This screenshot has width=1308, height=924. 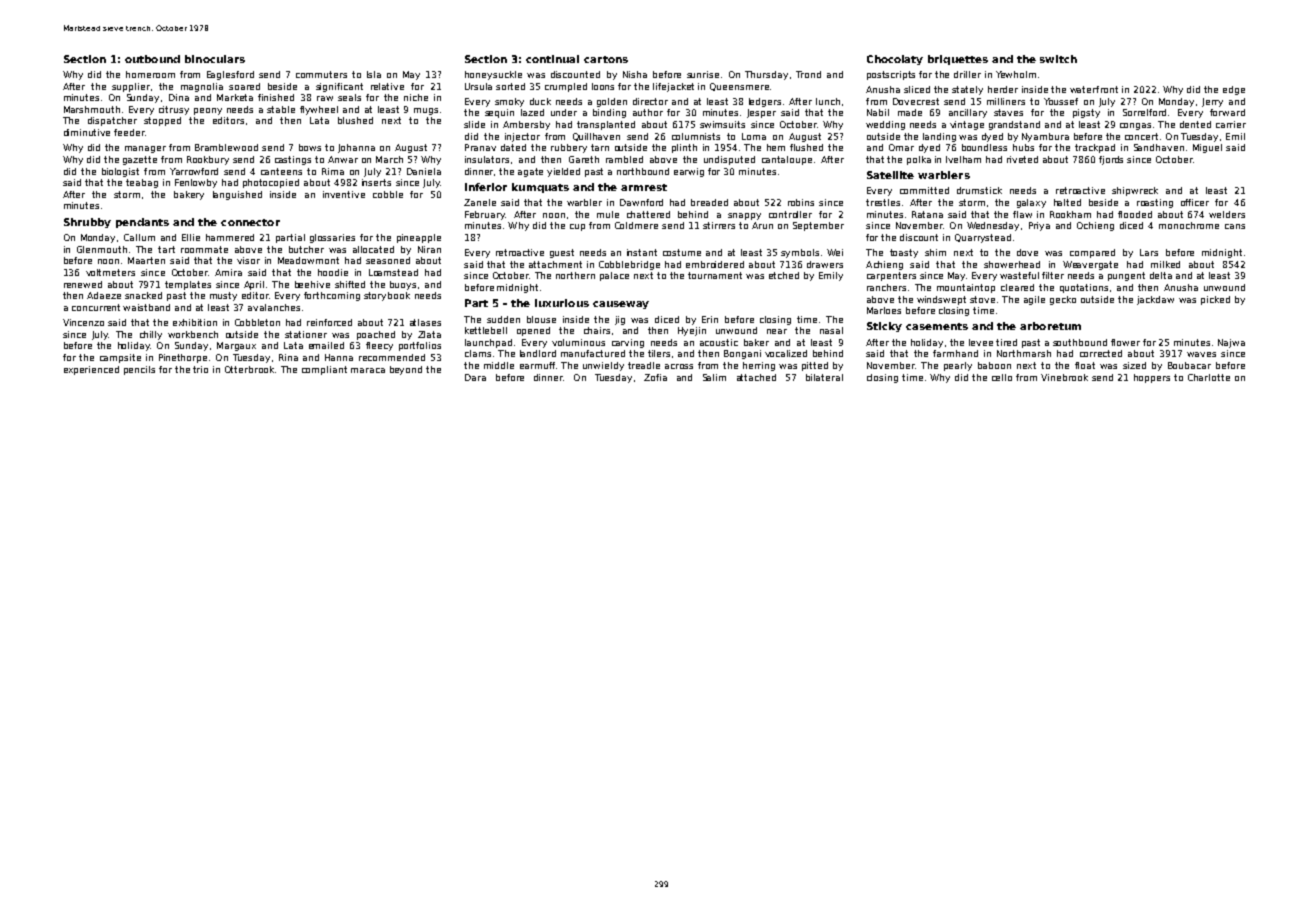 I want to click on insulators, so click(x=487, y=159).
